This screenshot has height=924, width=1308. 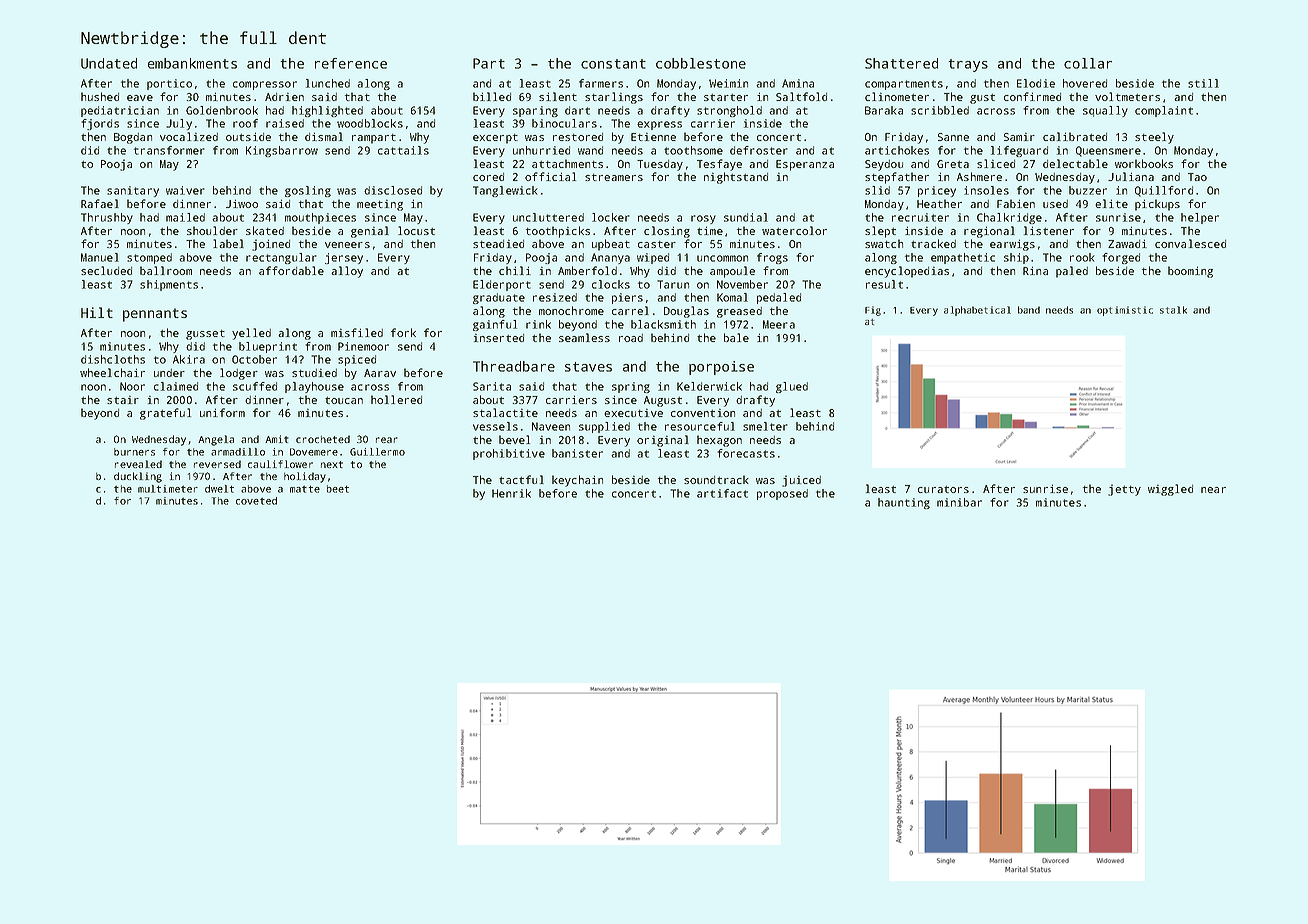 I want to click on blueprint, so click(x=268, y=347).
